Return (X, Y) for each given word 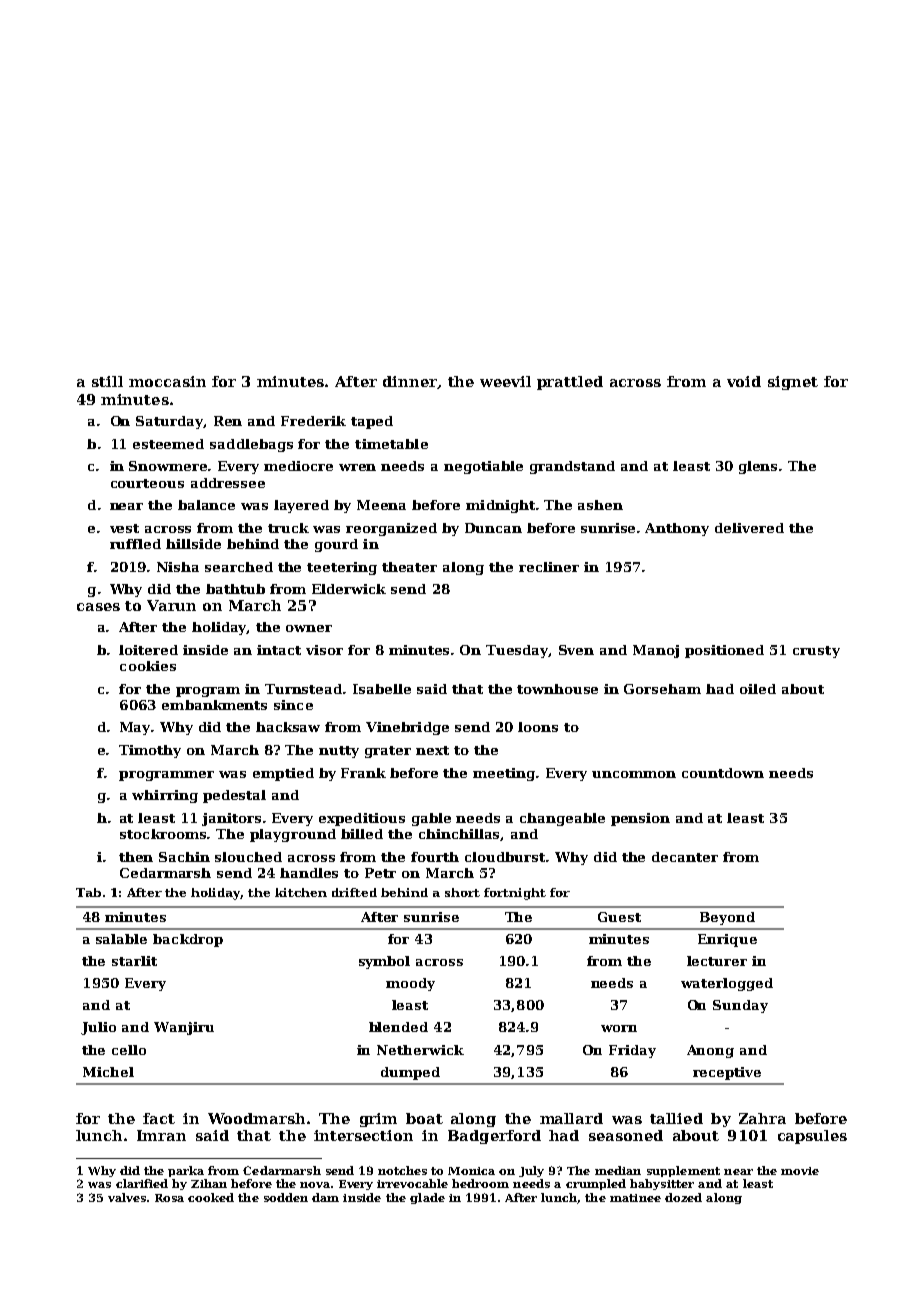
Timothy (150, 751)
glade (427, 1198)
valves (127, 1197)
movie (800, 1171)
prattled (570, 383)
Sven (576, 650)
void (744, 381)
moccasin (167, 381)
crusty (816, 652)
